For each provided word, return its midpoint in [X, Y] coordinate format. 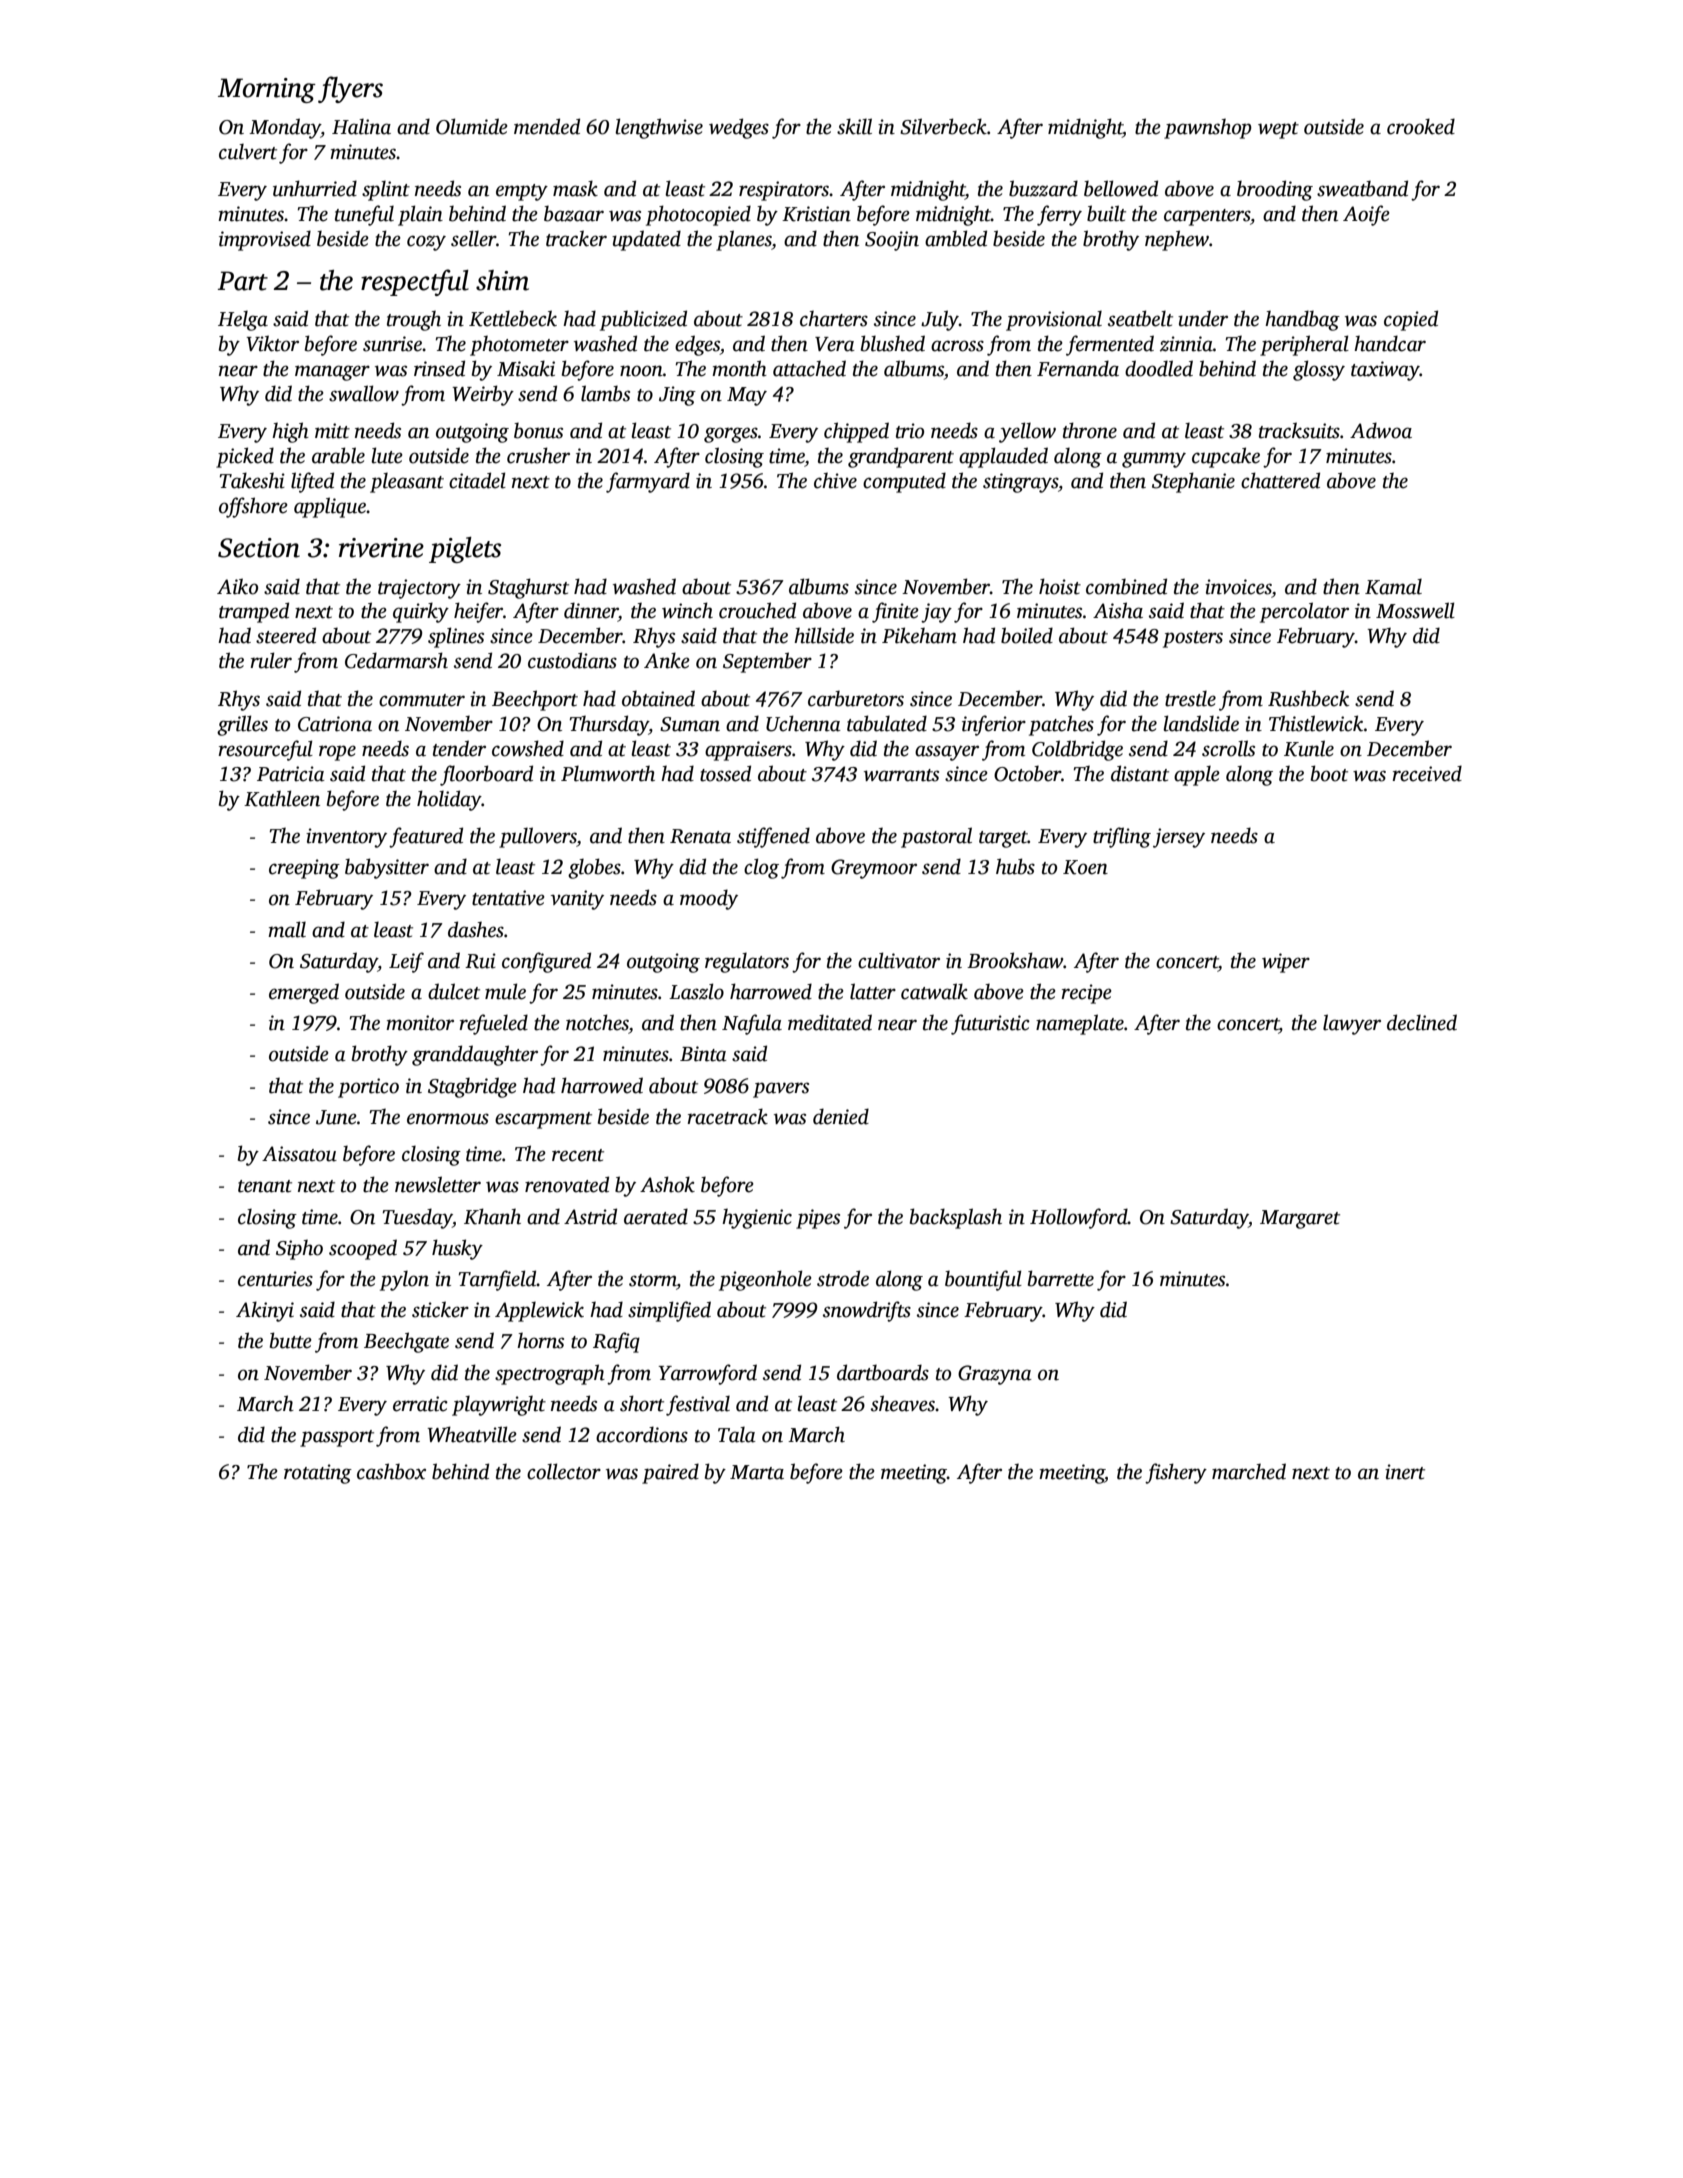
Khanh [492, 1216]
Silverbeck [943, 126]
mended [547, 126]
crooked [1421, 126]
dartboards [883, 1372]
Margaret [1300, 1219]
